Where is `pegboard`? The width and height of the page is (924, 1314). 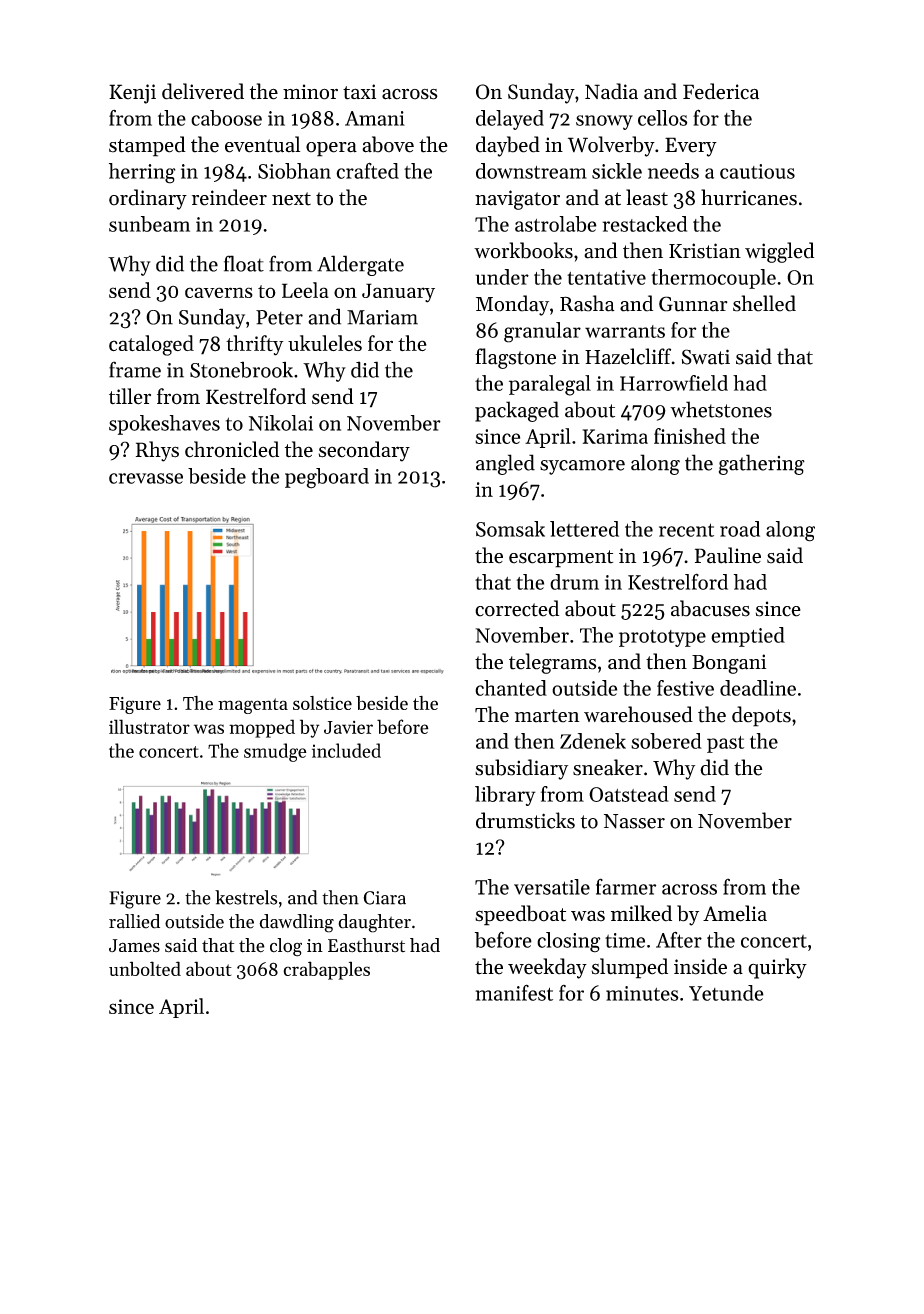
pegboard is located at coordinates (327, 478).
